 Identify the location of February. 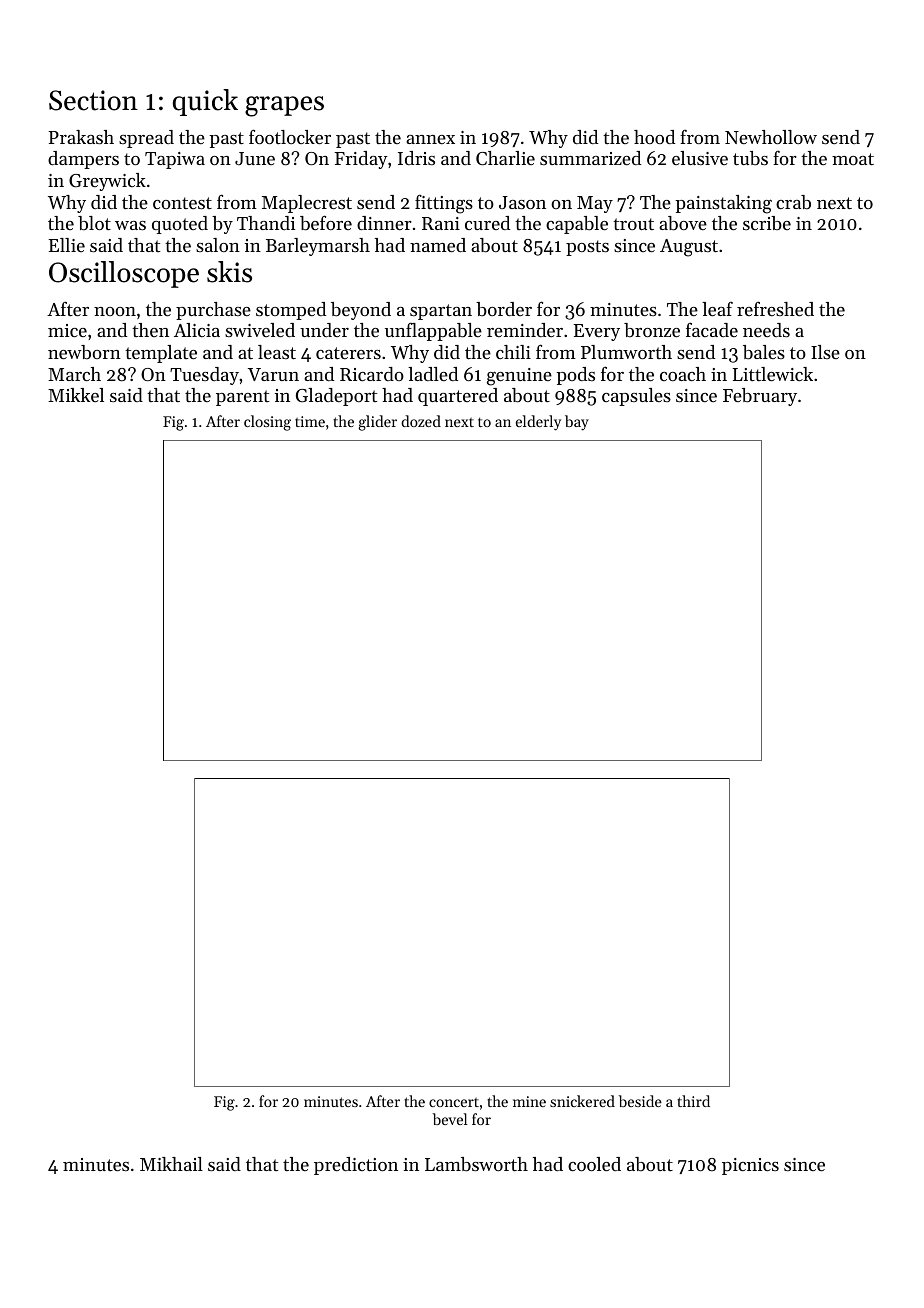
(760, 397).
